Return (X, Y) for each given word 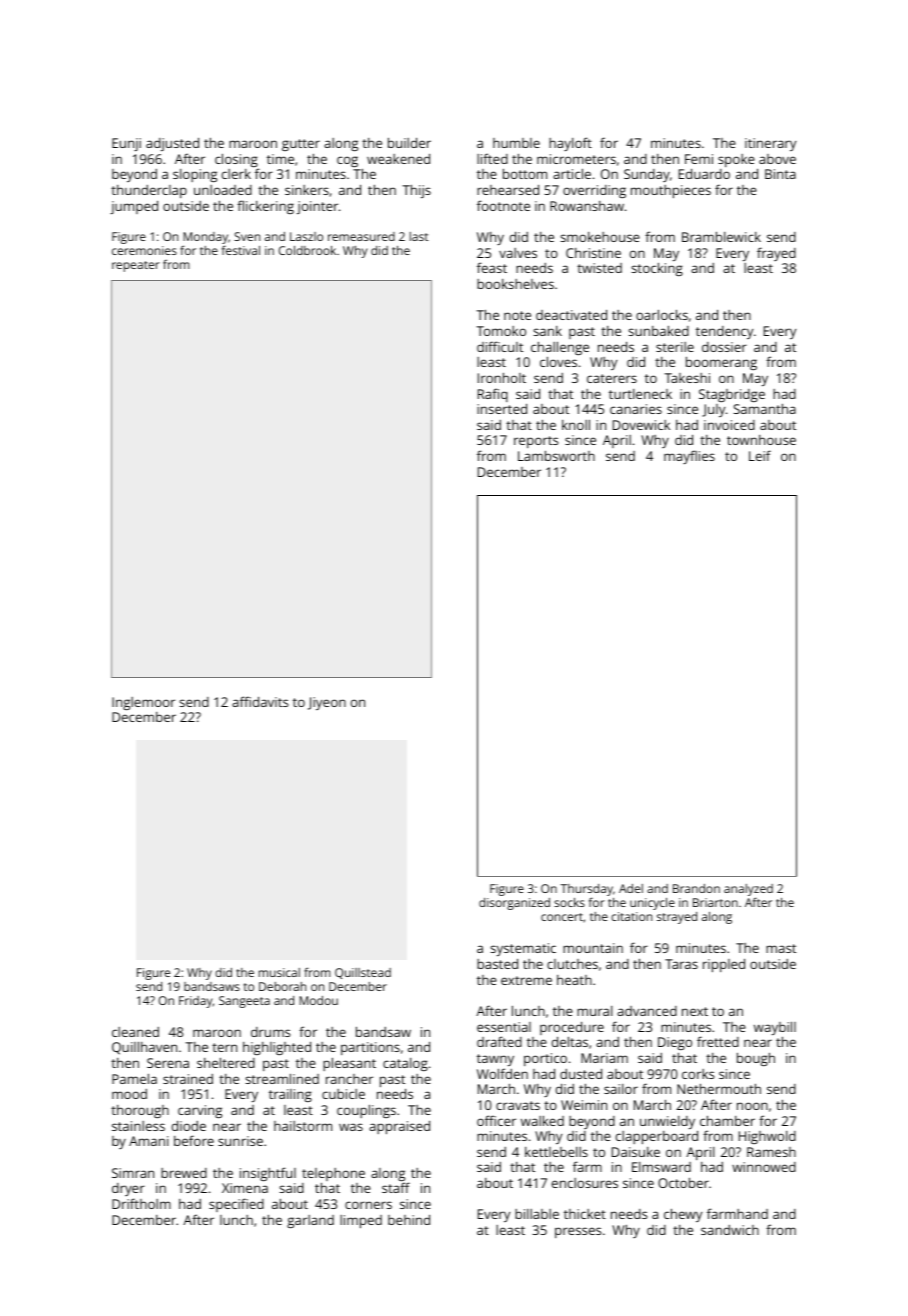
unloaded (223, 190)
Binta (780, 174)
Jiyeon (327, 703)
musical (279, 972)
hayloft (570, 144)
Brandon (696, 888)
